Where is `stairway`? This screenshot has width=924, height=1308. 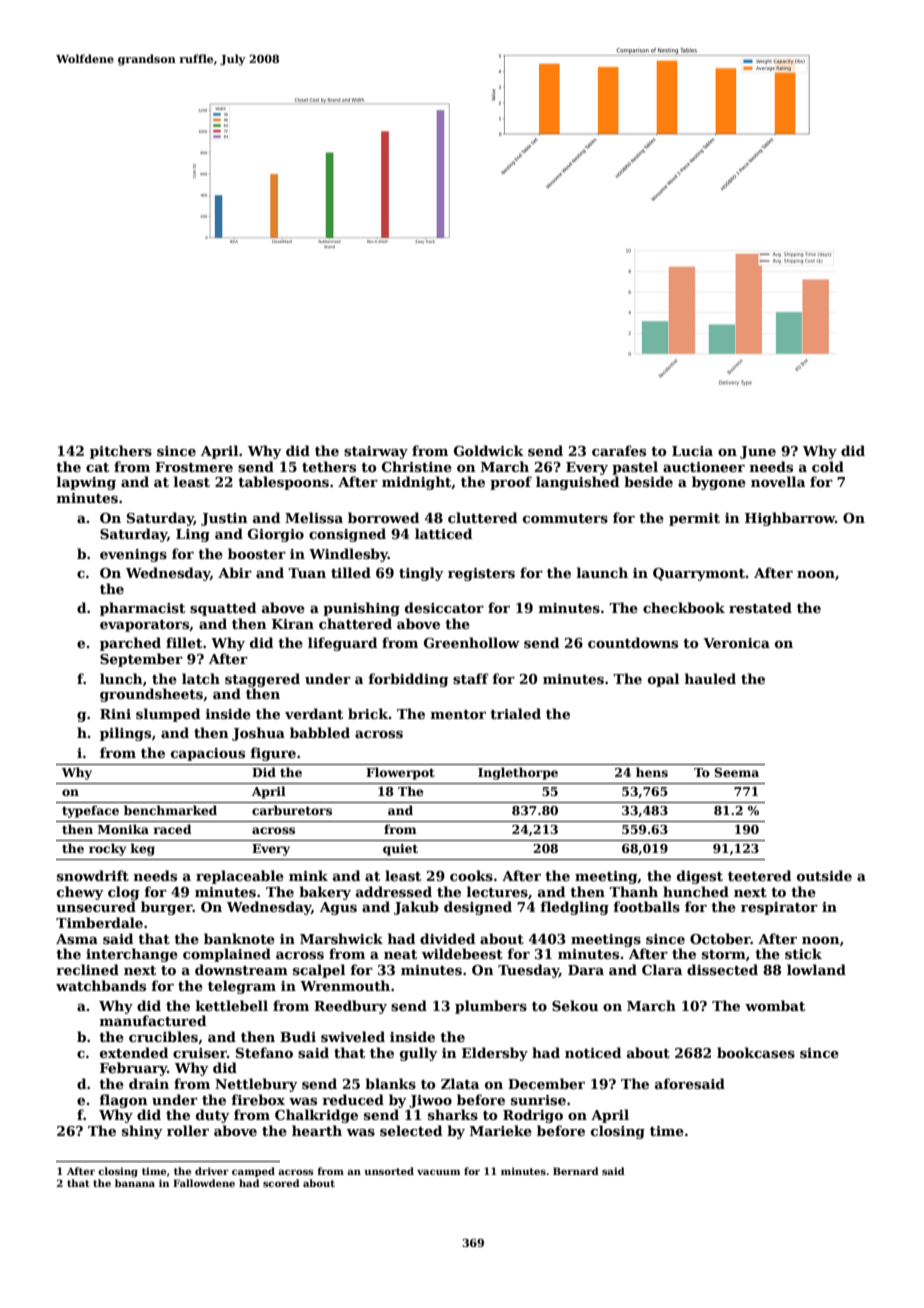
stairway is located at coordinates (376, 452).
